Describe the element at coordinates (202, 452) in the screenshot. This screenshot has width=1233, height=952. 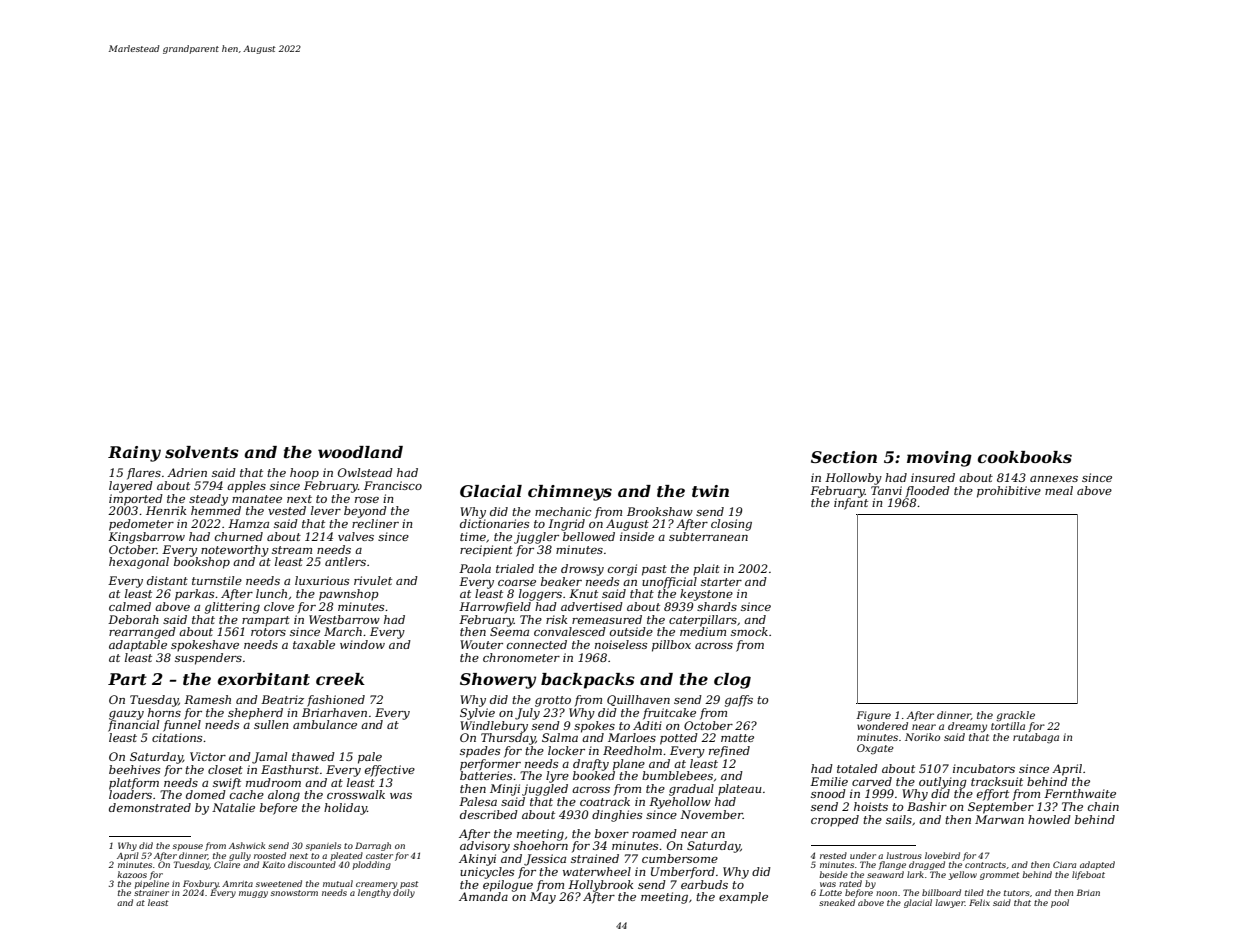
I see `solvents` at that location.
